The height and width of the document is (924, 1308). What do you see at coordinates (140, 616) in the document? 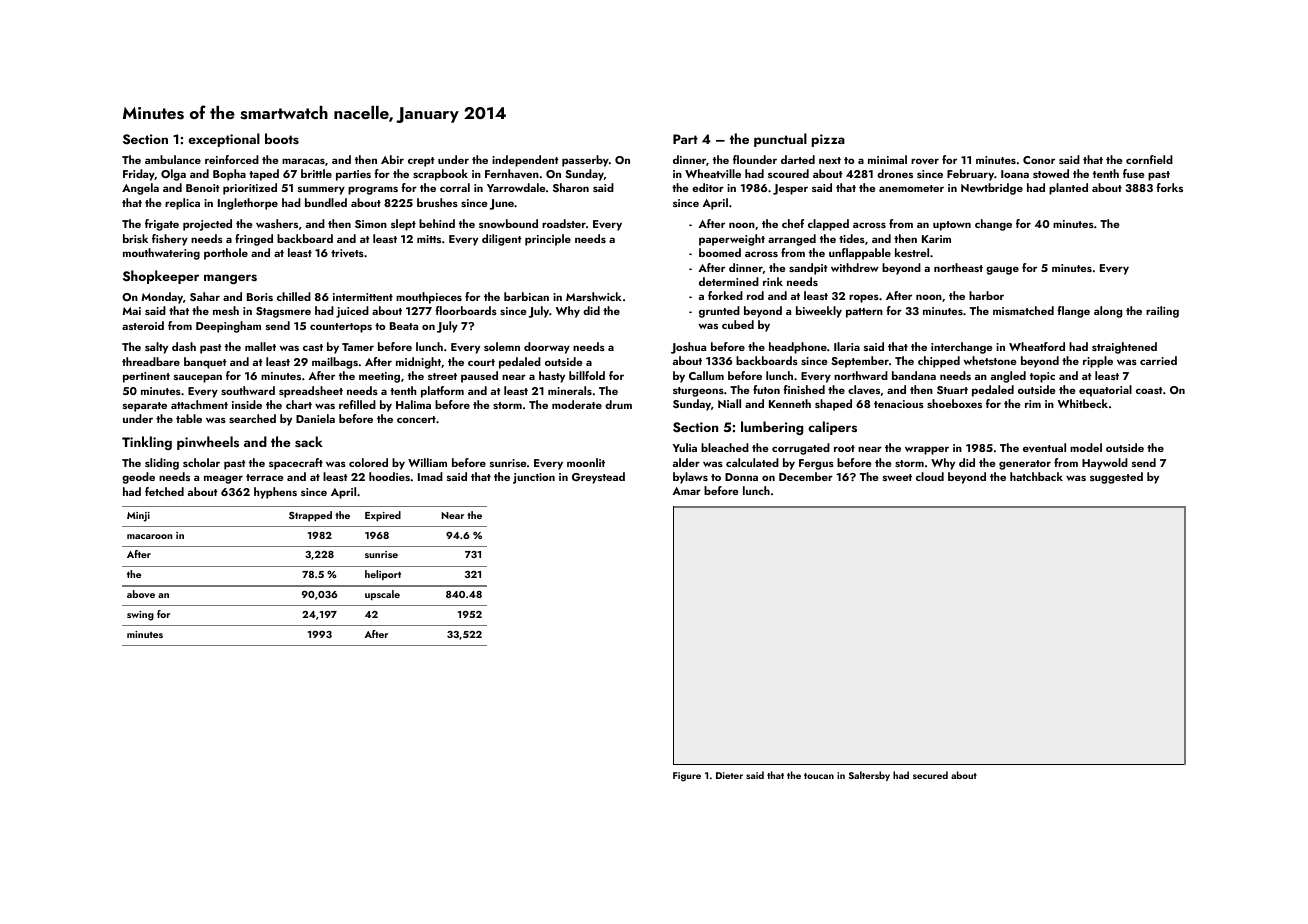
I see `swing` at bounding box center [140, 616].
